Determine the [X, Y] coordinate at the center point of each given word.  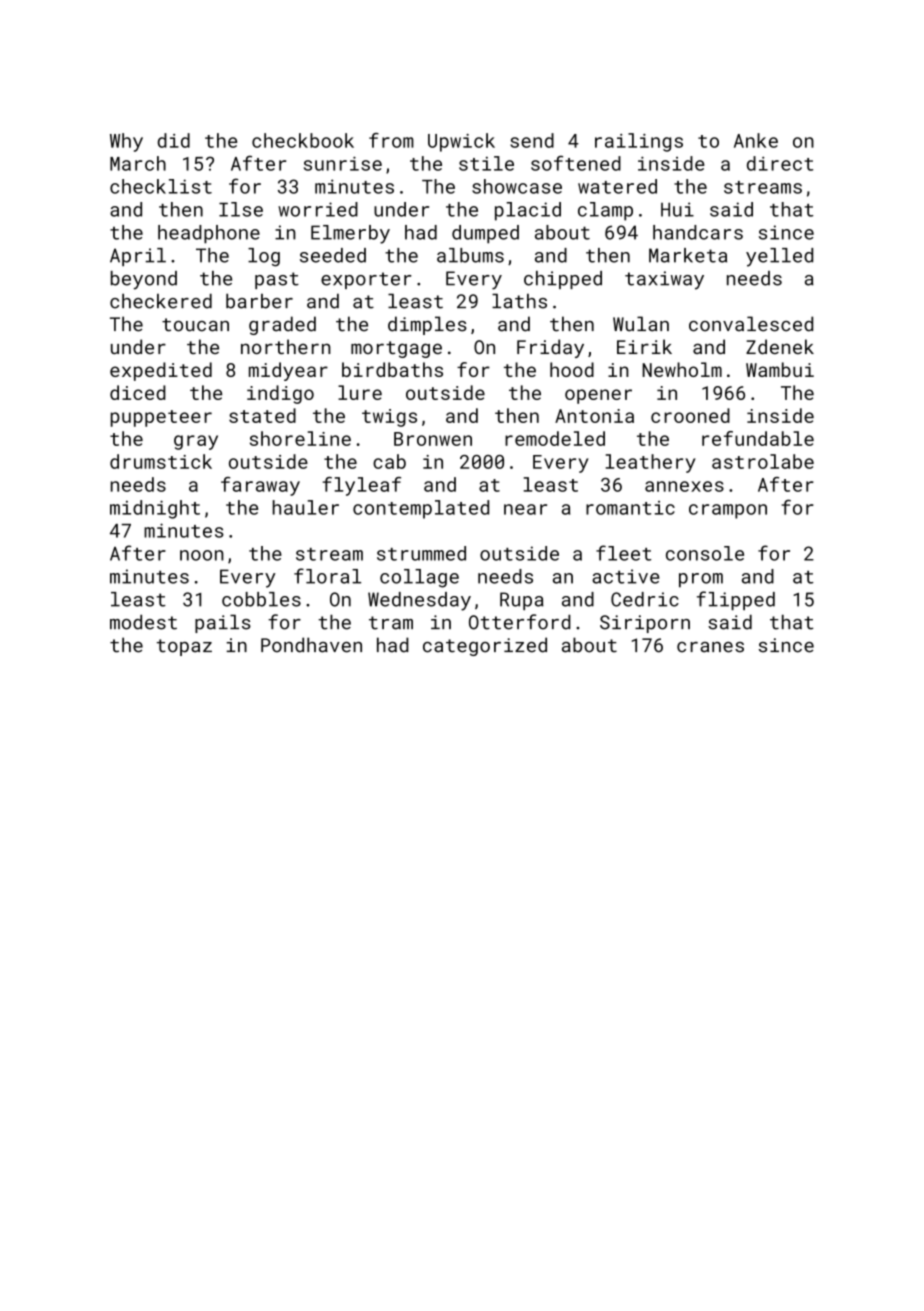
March [138, 163]
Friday [550, 348]
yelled [779, 257]
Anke [756, 140]
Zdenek [780, 346]
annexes [684, 486]
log [264, 257]
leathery [651, 463]
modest [143, 622]
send [532, 140]
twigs [389, 418]
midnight [155, 509]
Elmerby [350, 234]
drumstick [161, 461]
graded [282, 325]
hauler [306, 507]
